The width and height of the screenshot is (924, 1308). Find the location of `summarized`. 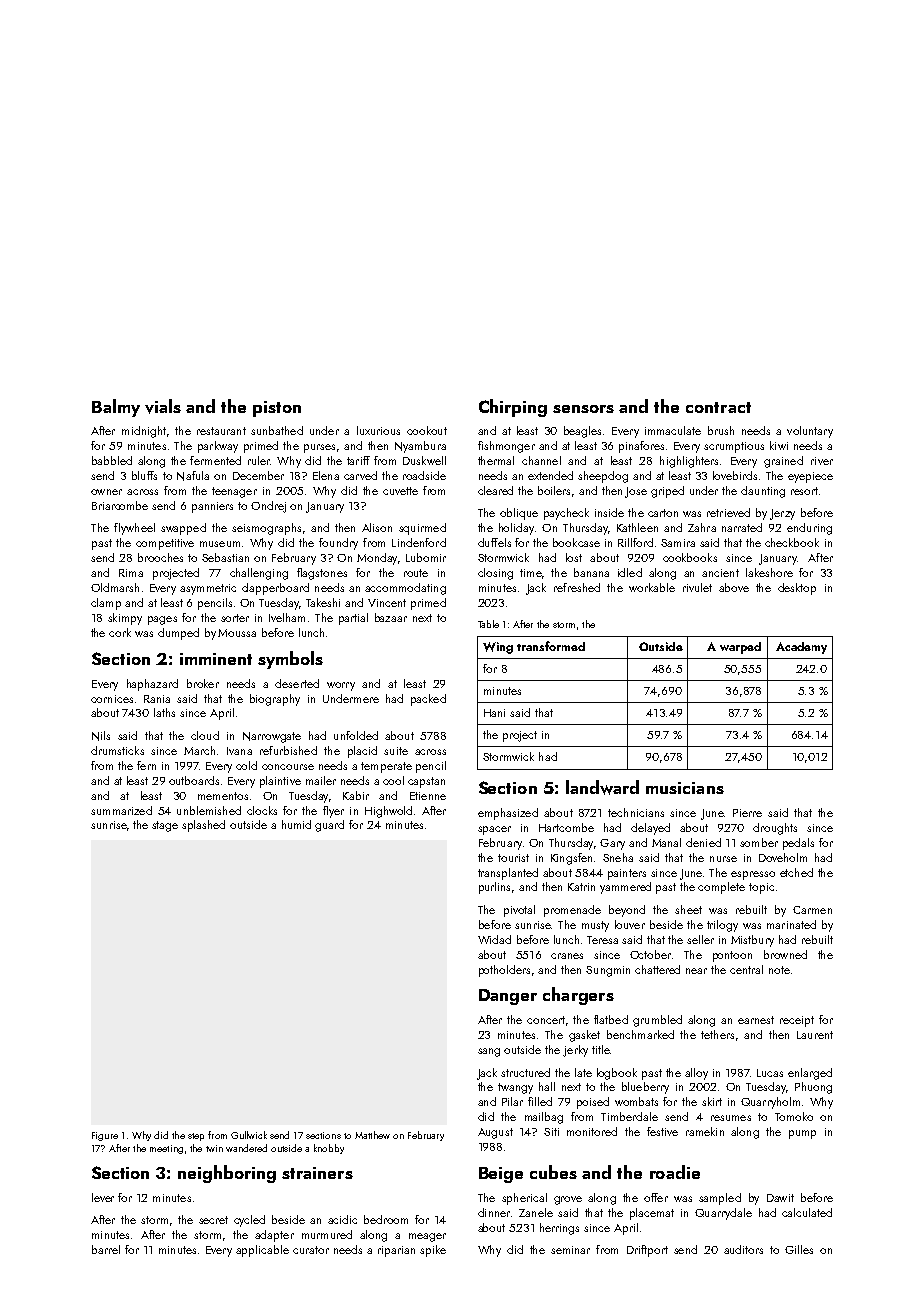

summarized is located at coordinates (121, 810).
